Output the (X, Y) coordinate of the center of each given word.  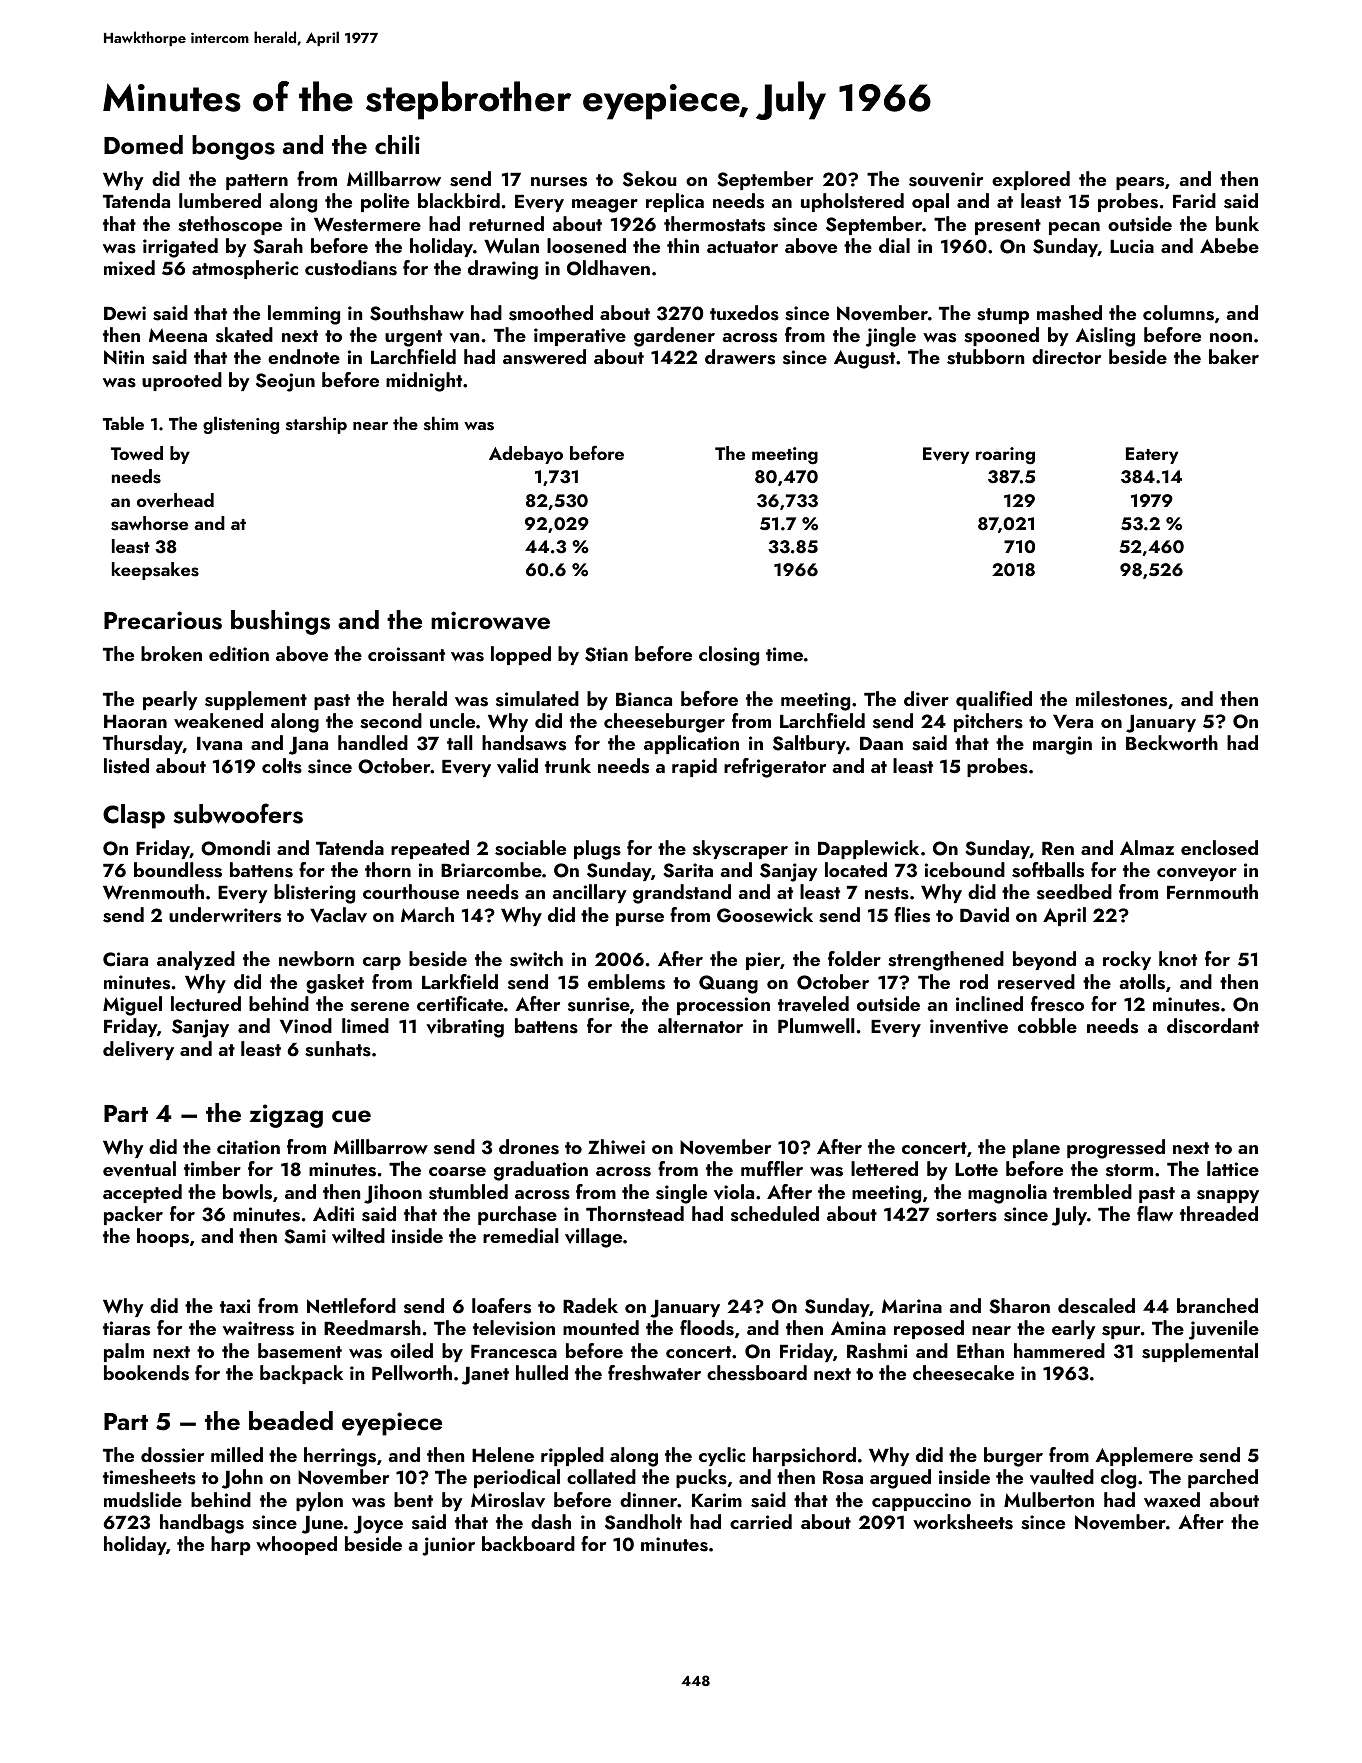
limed (365, 1025)
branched (1217, 1305)
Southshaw (417, 313)
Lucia (1132, 246)
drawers (740, 357)
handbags (202, 1524)
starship (316, 425)
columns (1178, 313)
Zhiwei (616, 1146)
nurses (559, 182)
